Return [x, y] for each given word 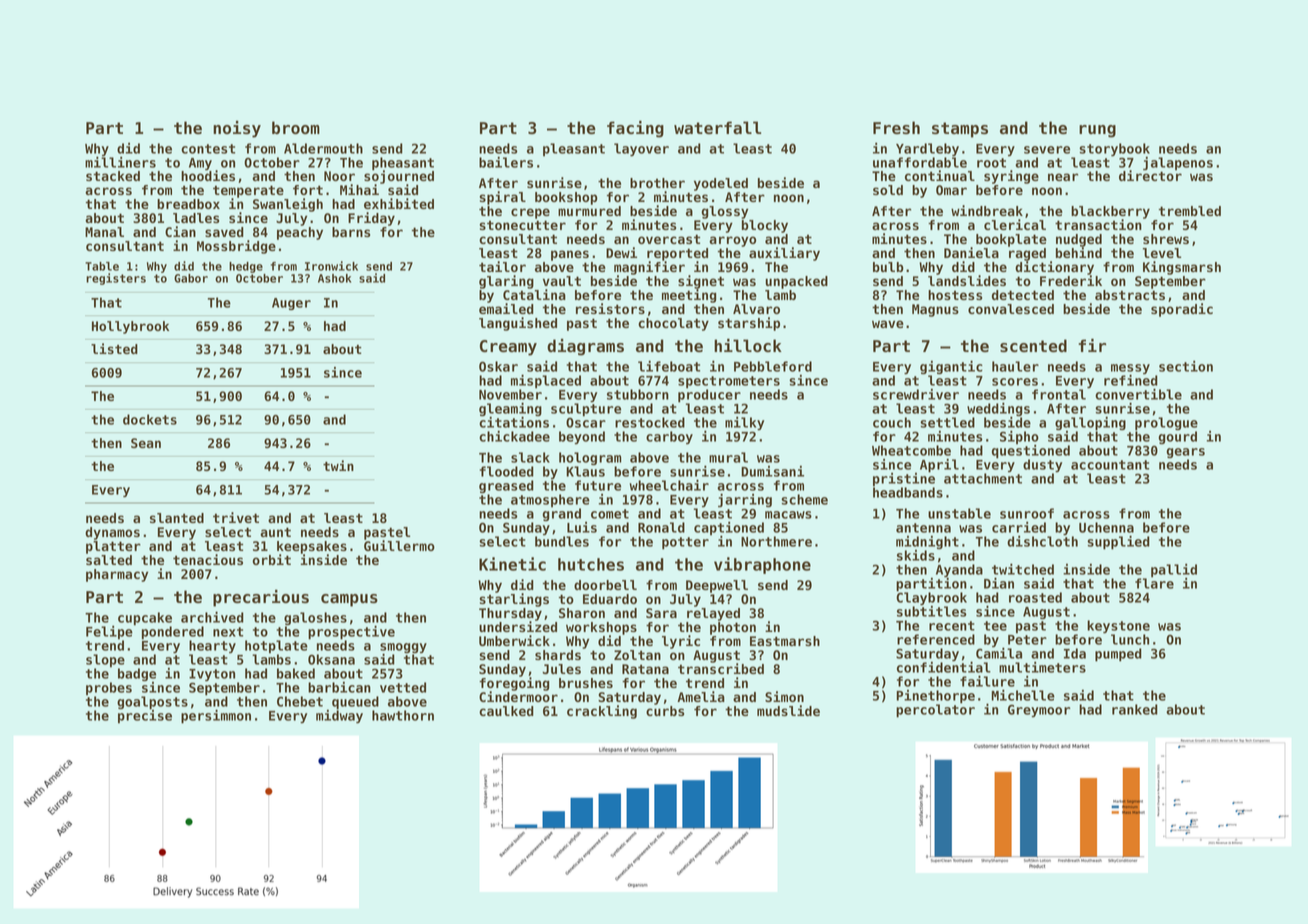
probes [109, 689]
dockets [150, 419]
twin [338, 465]
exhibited [399, 203]
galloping [1090, 423]
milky [744, 423]
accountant [1110, 465]
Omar [951, 190]
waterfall [717, 127]
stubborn [638, 394]
